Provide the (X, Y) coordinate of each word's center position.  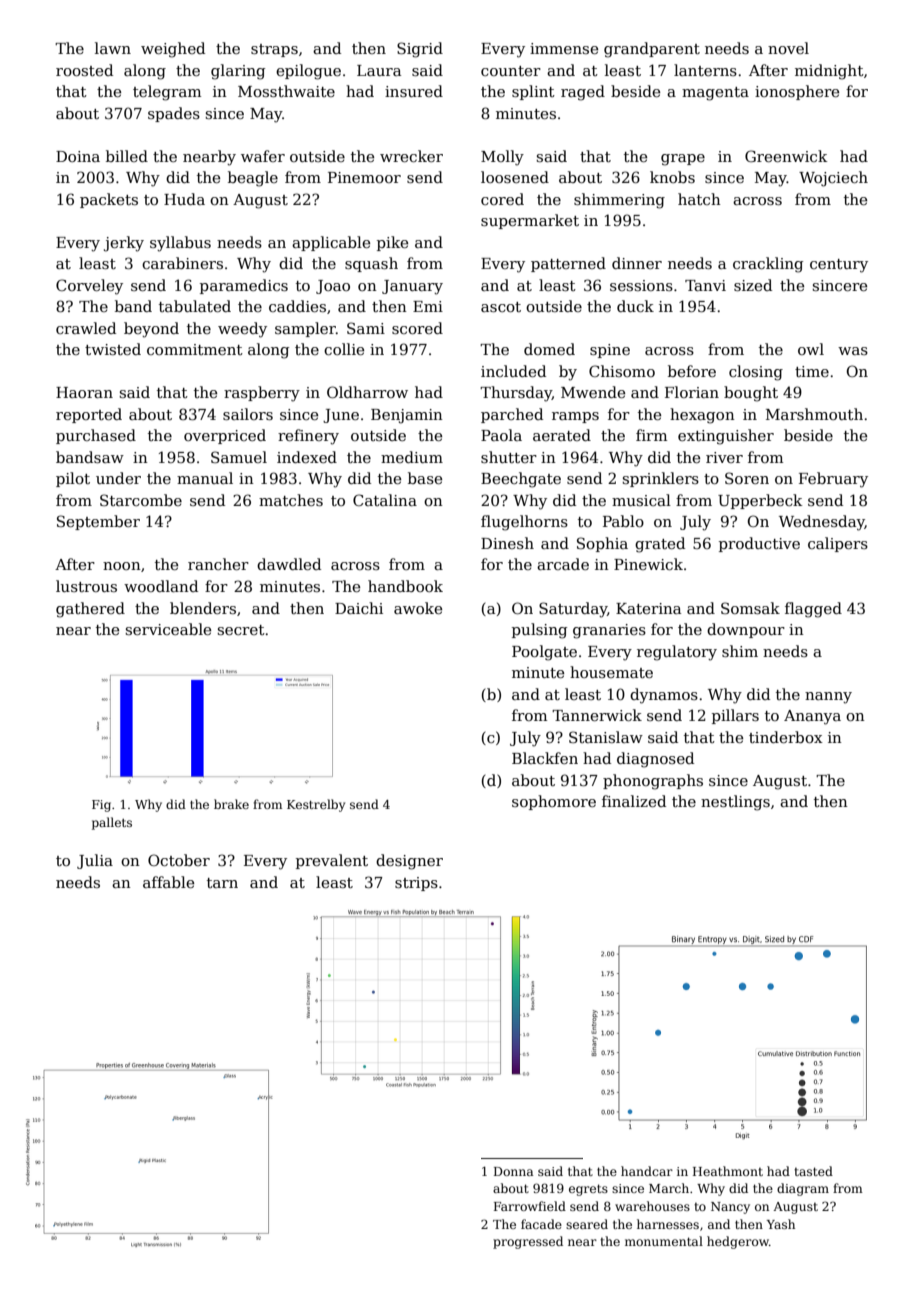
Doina (78, 156)
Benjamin (407, 416)
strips (416, 884)
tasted (813, 1171)
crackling (768, 265)
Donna (514, 1171)
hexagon (702, 416)
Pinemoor (364, 177)
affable (168, 882)
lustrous (86, 586)
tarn (222, 883)
